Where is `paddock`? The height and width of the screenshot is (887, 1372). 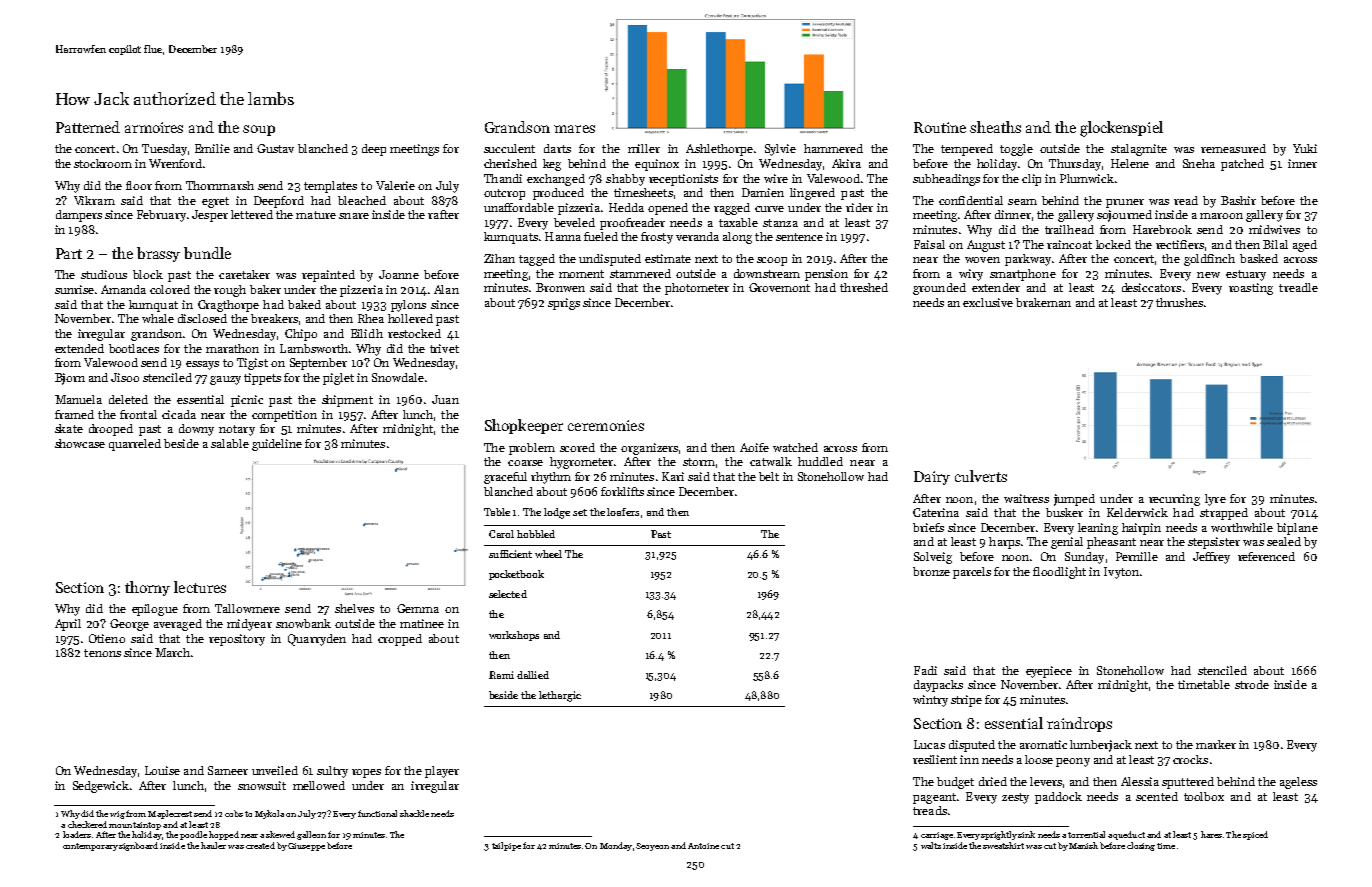
paddock is located at coordinates (1058, 798).
